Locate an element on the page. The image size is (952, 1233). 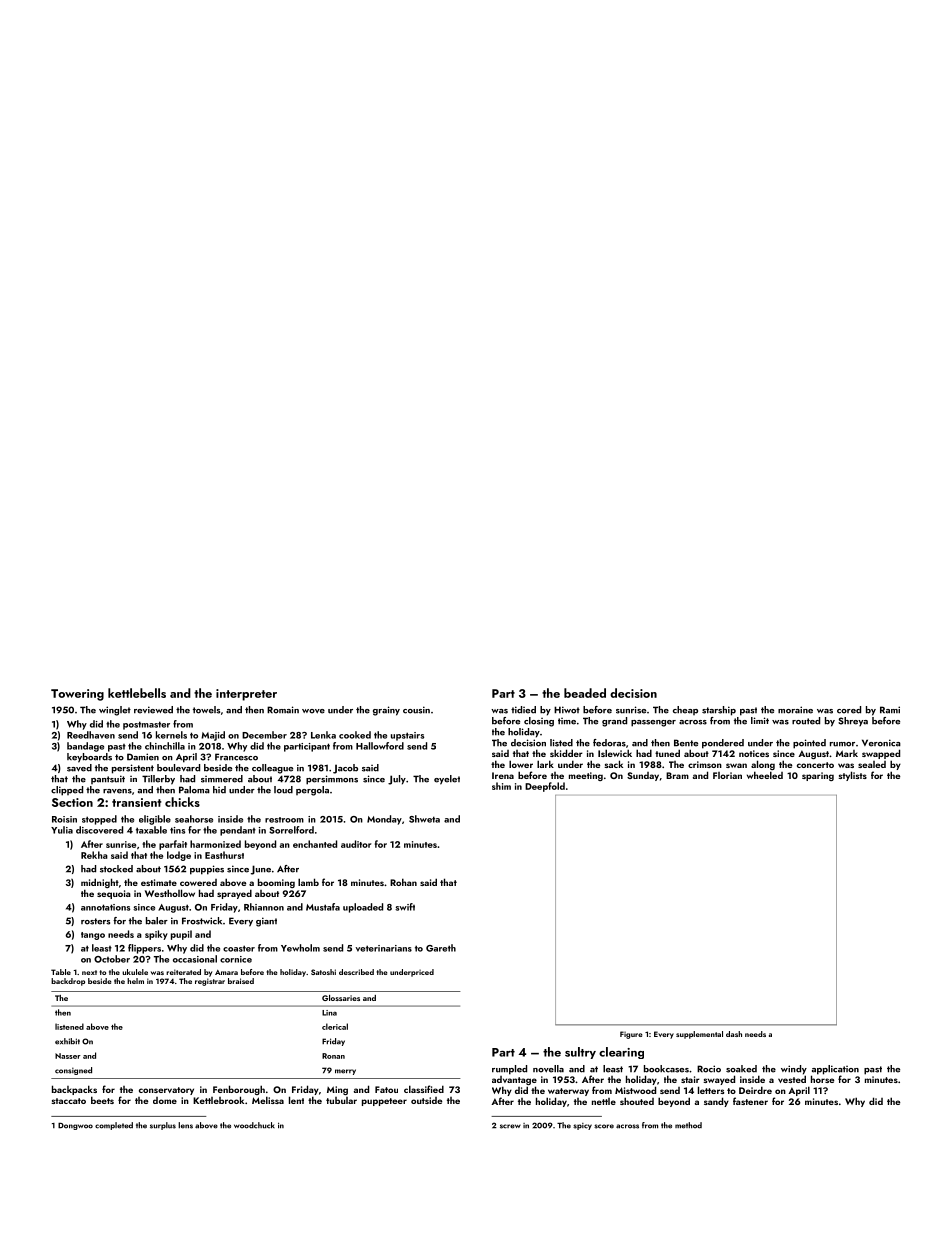
wove is located at coordinates (313, 711).
